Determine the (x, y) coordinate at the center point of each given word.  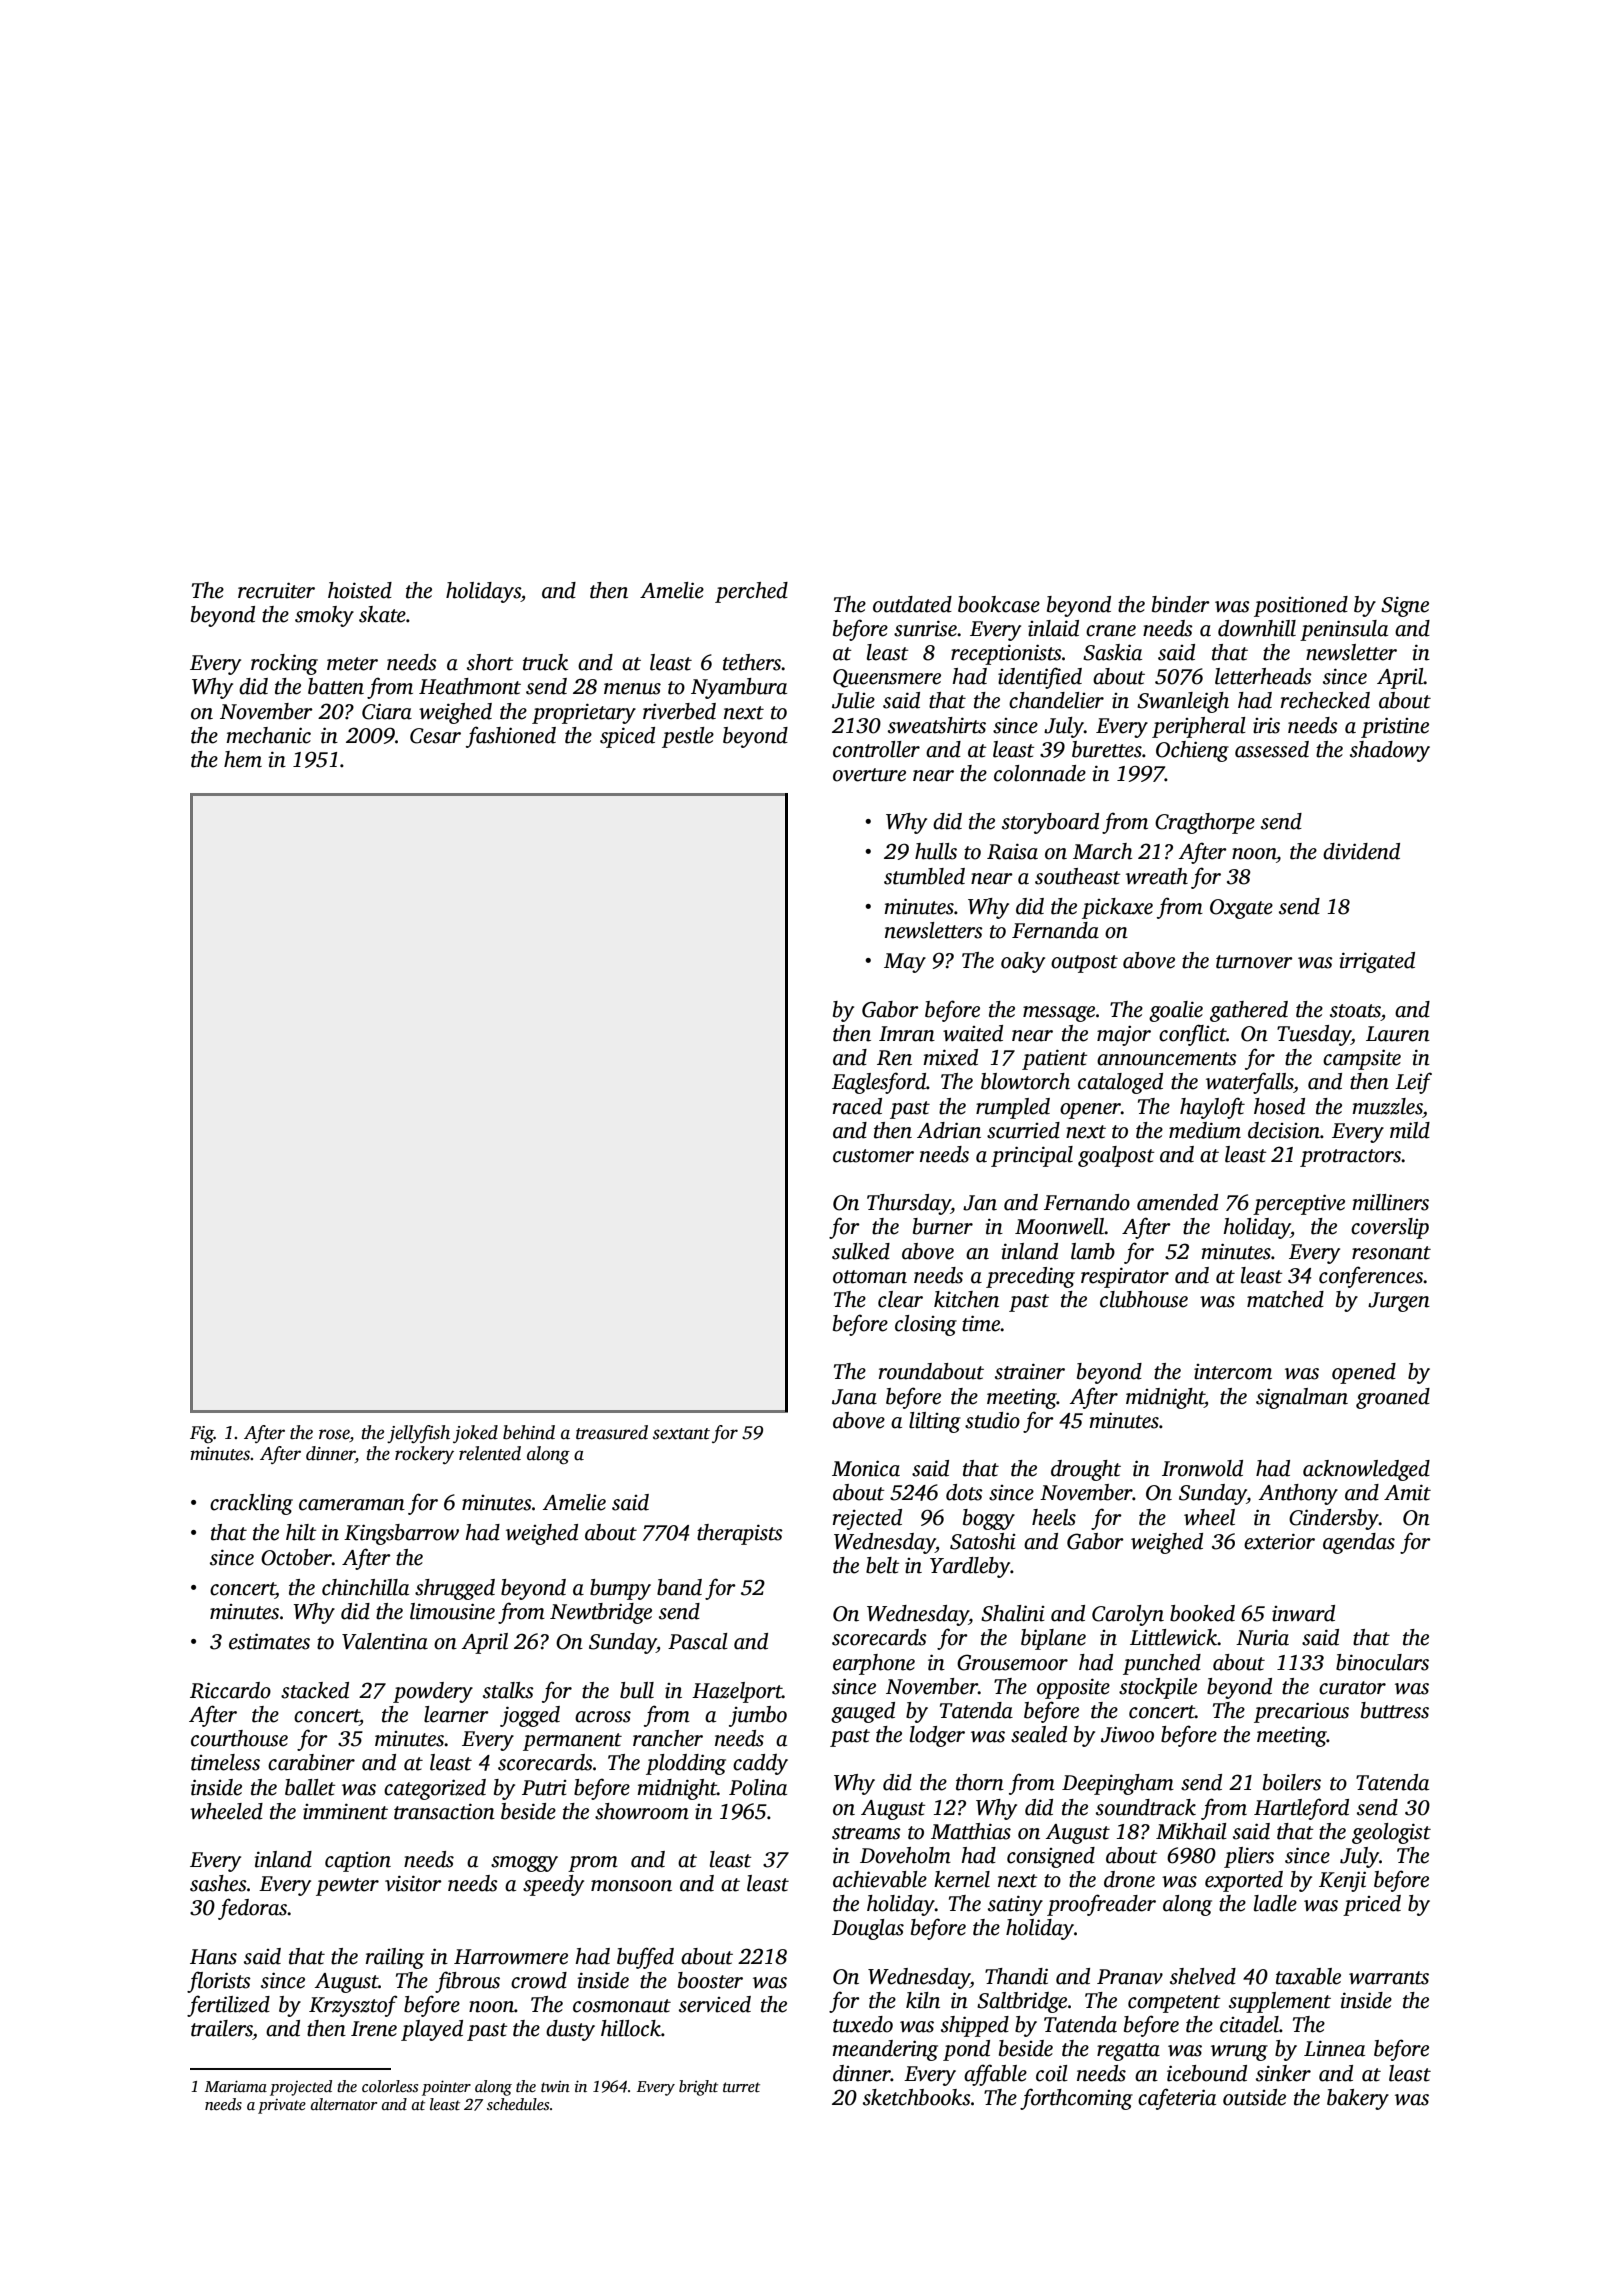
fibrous (467, 1982)
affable (995, 2075)
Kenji (1342, 1881)
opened (1364, 1373)
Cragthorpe (1205, 823)
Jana (854, 1397)
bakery (1358, 2099)
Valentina (385, 1641)
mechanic (268, 735)
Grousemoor (1012, 1662)
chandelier (1056, 700)
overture (869, 775)
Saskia (1112, 652)
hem (243, 759)
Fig (202, 1434)
